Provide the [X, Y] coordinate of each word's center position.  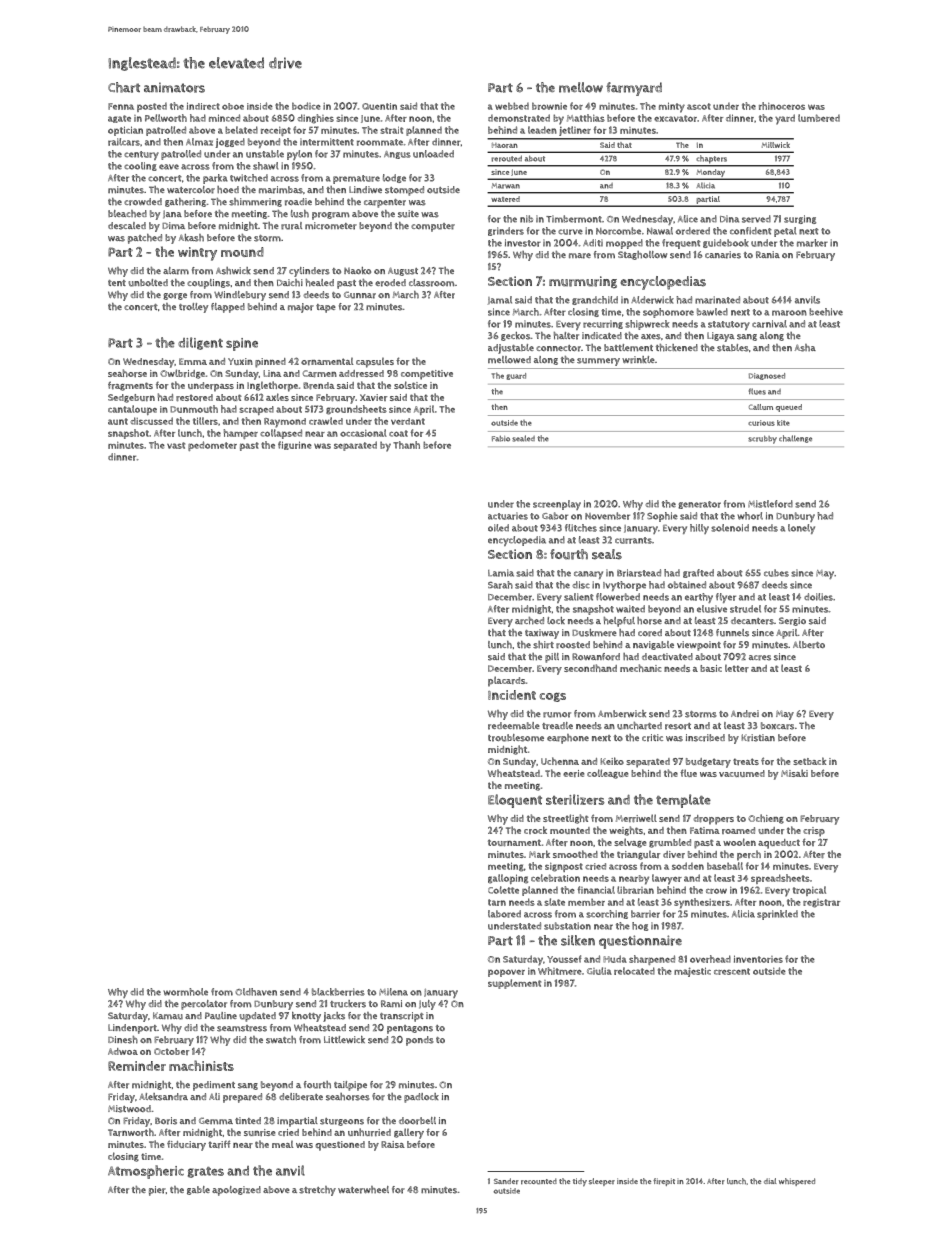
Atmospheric [146, 1172]
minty [672, 107]
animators [174, 87]
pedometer [212, 446]
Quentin [379, 106]
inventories [758, 959]
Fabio [501, 439]
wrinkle [638, 360]
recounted [539, 1181]
